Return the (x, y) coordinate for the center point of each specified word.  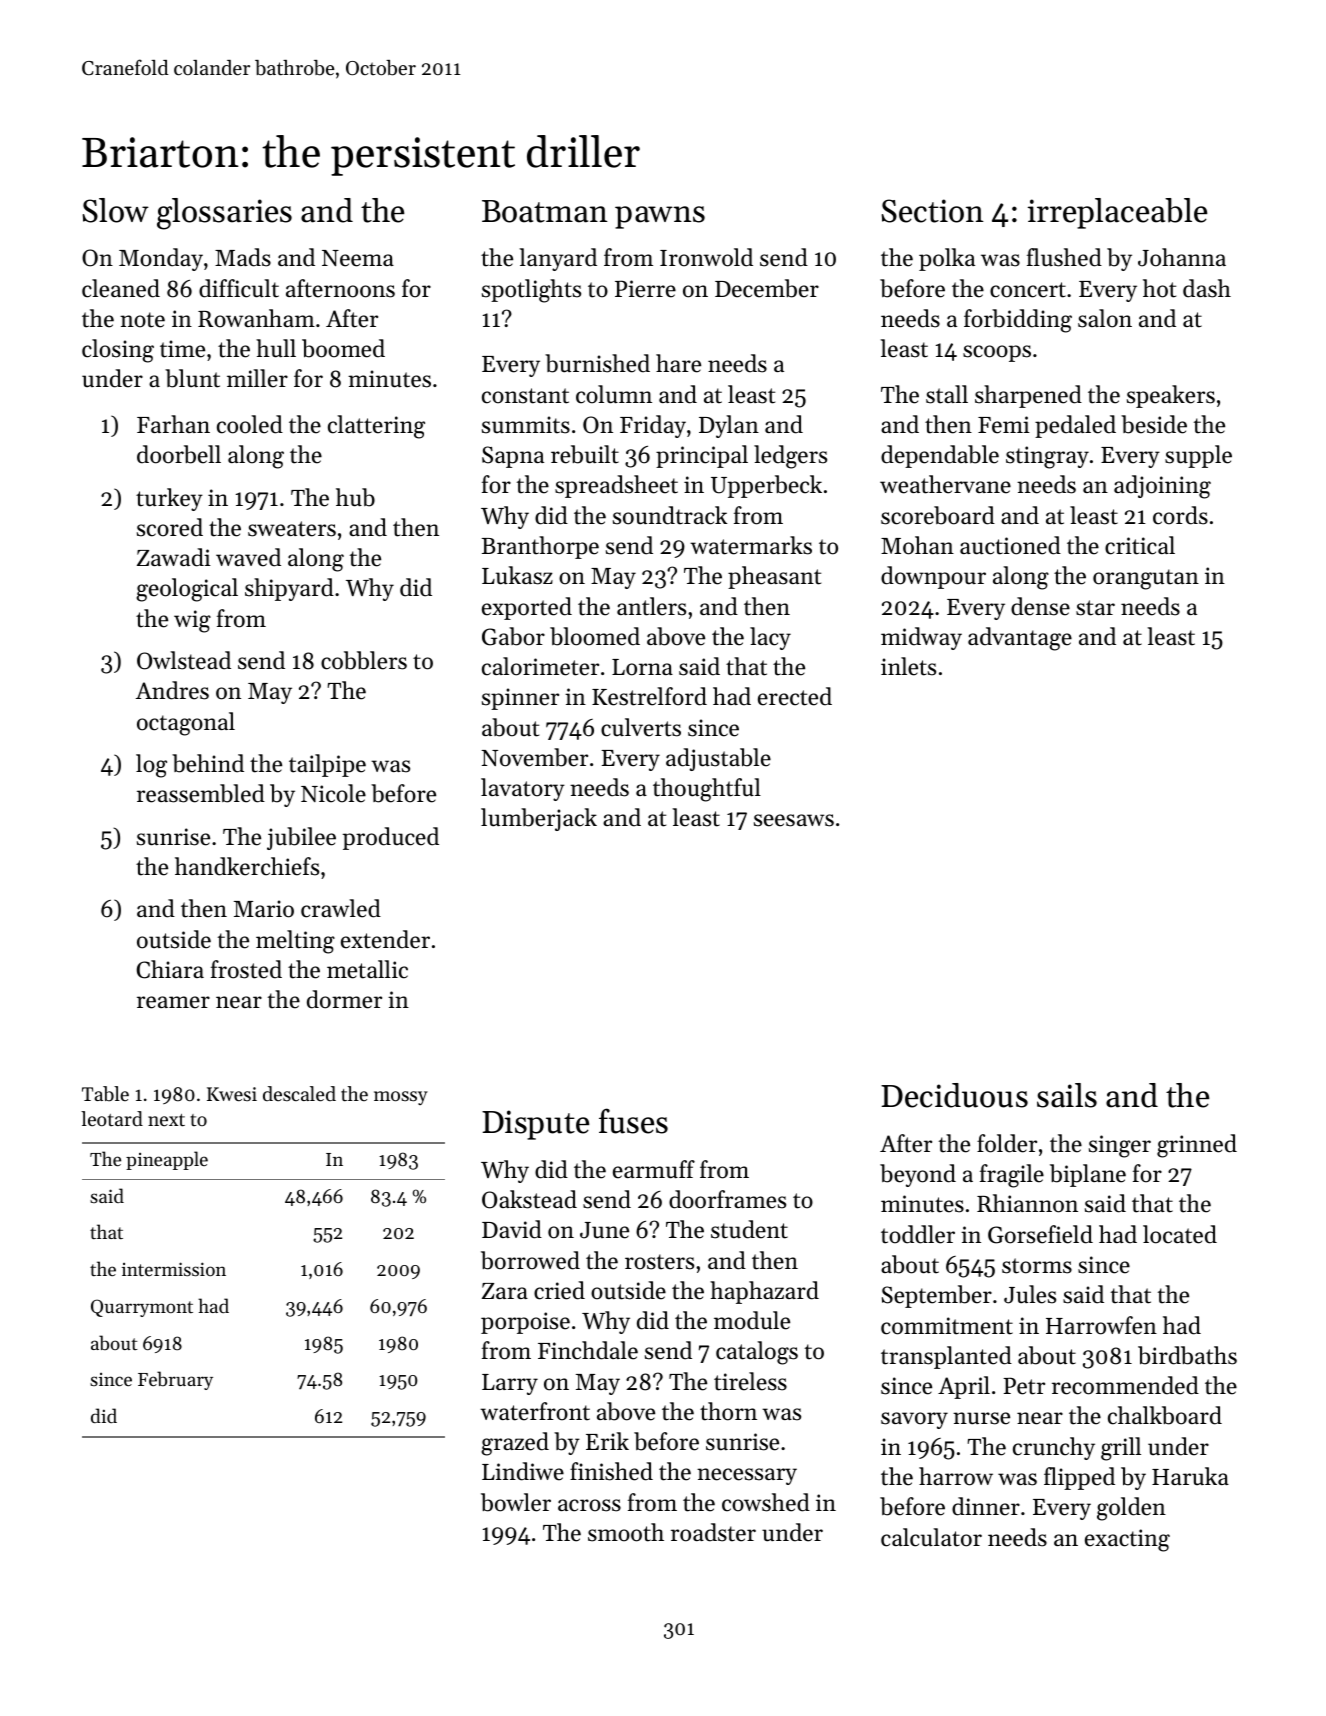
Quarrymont (142, 1308)
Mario (264, 909)
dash (1207, 288)
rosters (659, 1262)
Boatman (545, 211)
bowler (516, 1502)
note (142, 320)
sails (1067, 1095)
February (175, 1380)
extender (385, 939)
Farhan (173, 424)
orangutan (1146, 579)
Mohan (917, 545)
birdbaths (1187, 1355)
